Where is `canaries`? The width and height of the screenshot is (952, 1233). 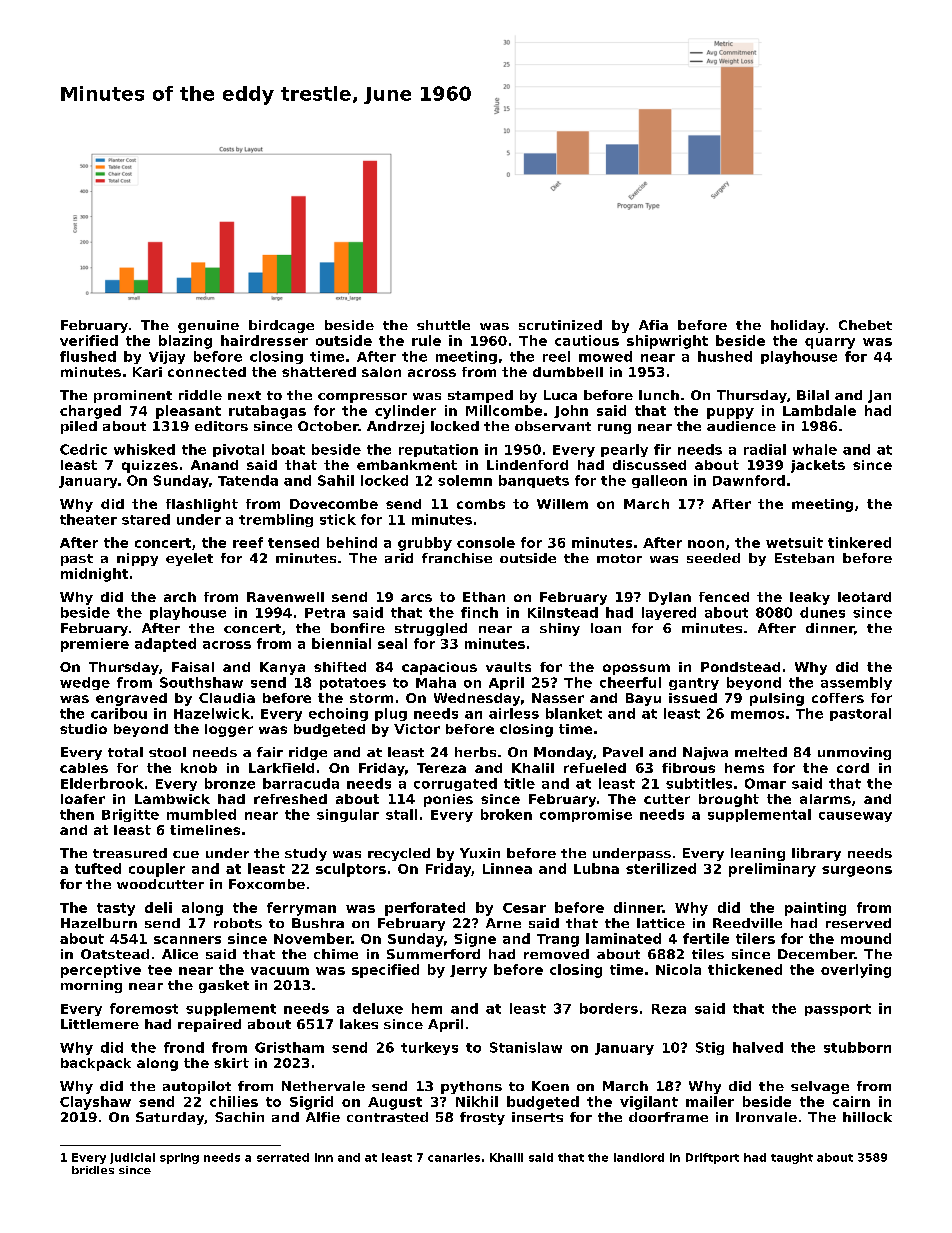 canaries is located at coordinates (454, 1157).
